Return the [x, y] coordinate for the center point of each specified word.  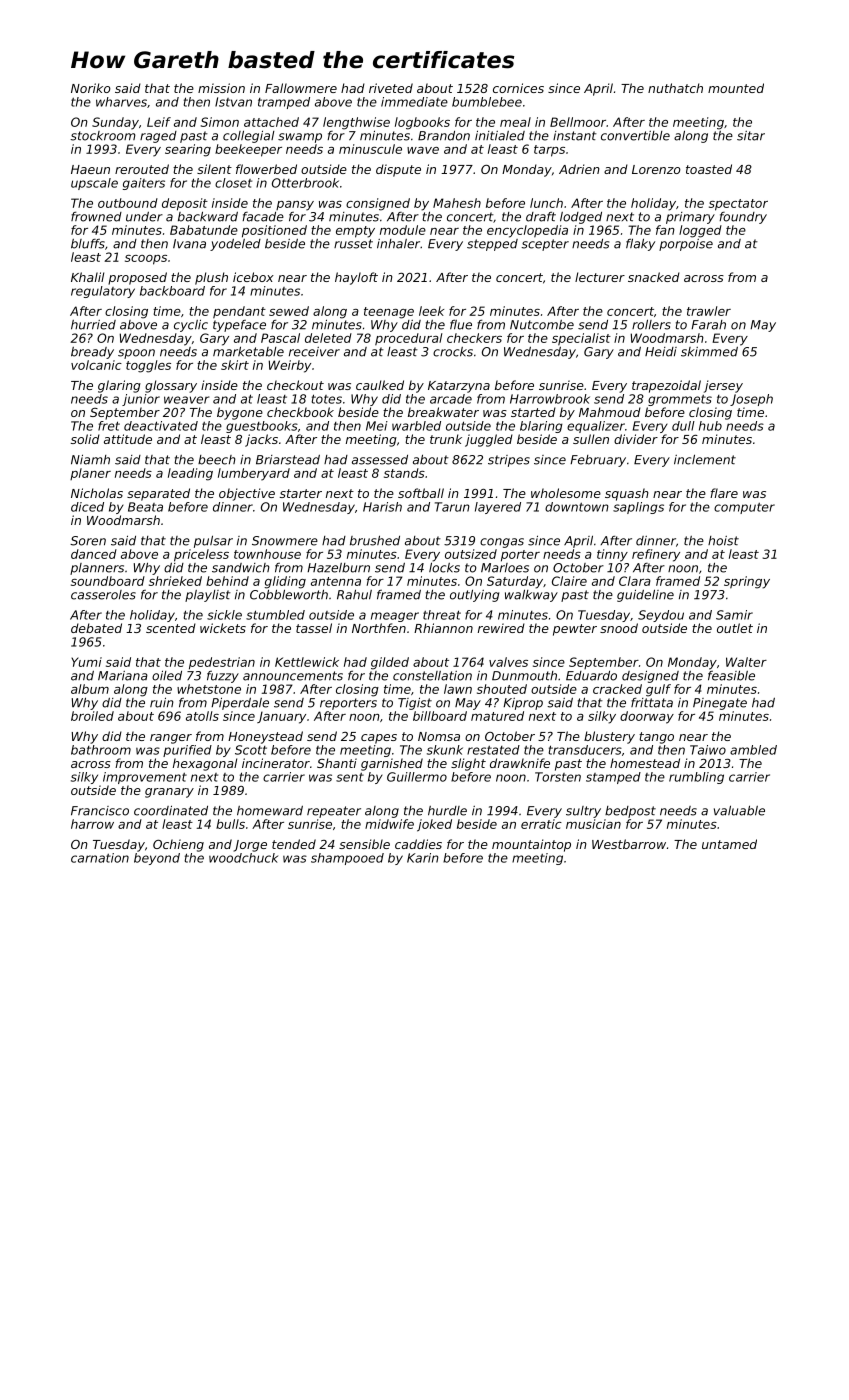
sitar [751, 136]
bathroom [101, 750]
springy [747, 582]
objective [247, 494]
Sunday [115, 123]
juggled [489, 440]
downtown [577, 507]
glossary [171, 386]
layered [498, 508]
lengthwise [356, 123]
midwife [389, 824]
